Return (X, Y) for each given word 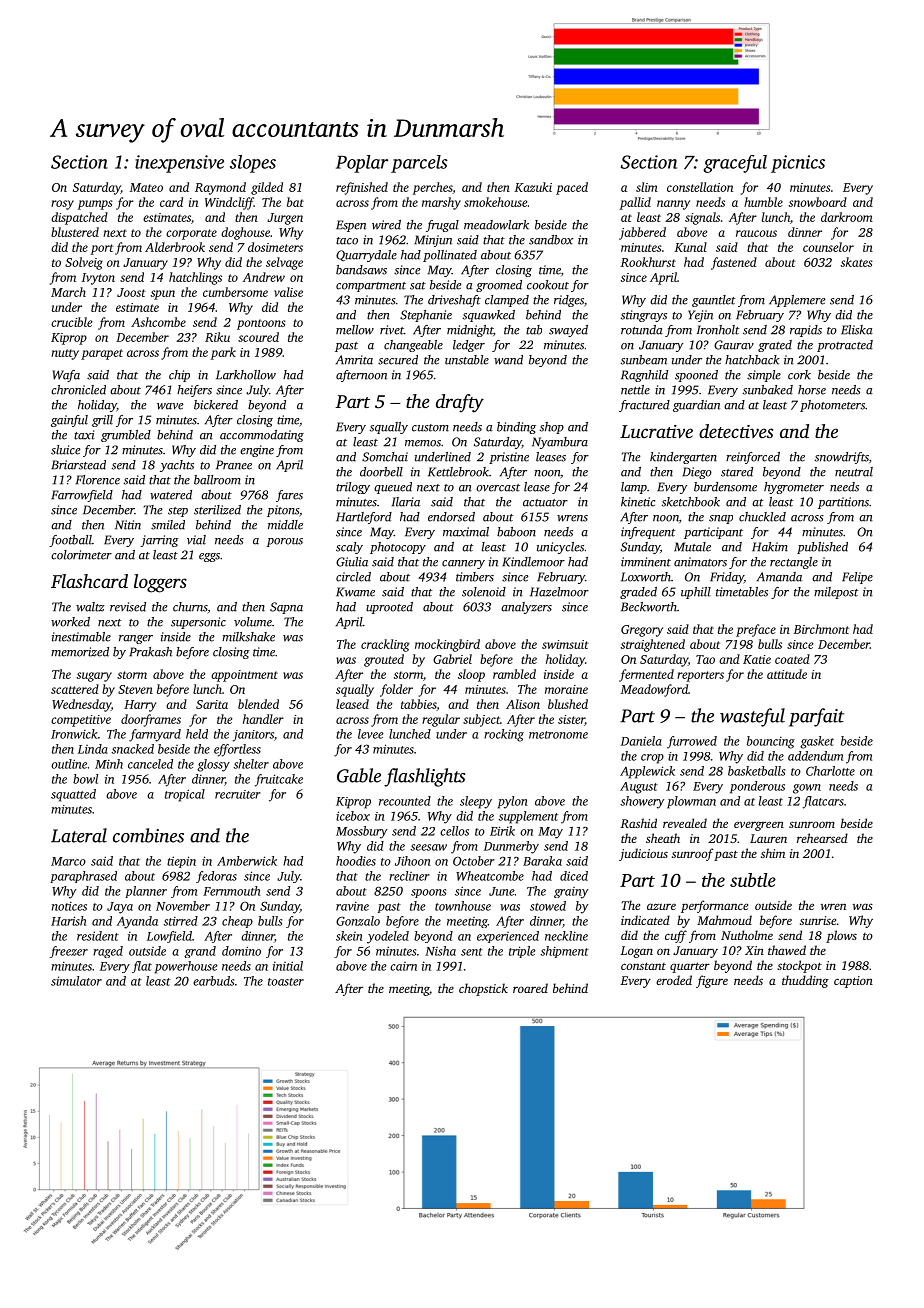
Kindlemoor (533, 562)
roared (530, 988)
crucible (71, 322)
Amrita (354, 360)
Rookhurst (648, 262)
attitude (787, 674)
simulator (76, 981)
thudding (805, 981)
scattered (75, 689)
